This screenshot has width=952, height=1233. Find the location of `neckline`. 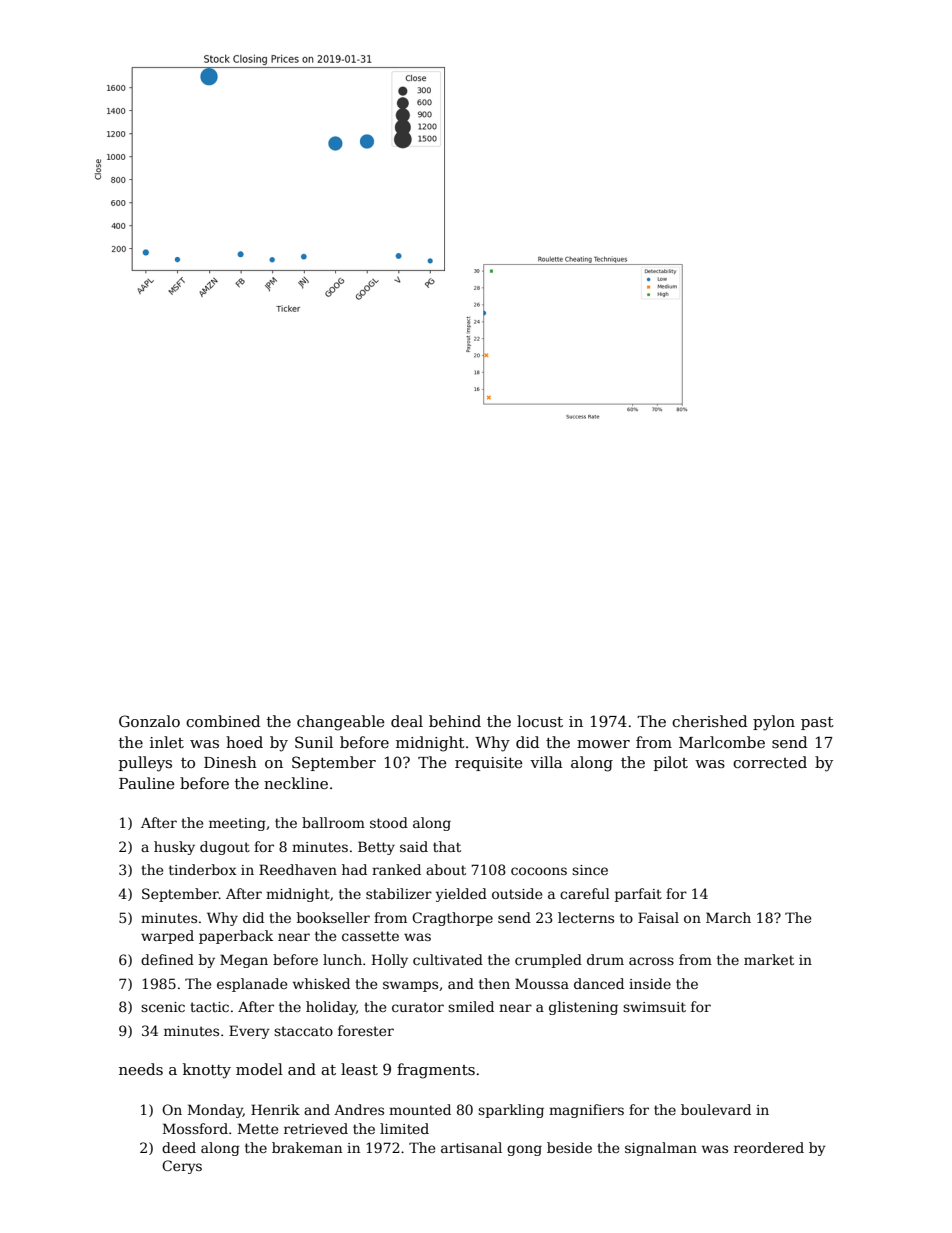

neckline is located at coordinates (296, 783).
